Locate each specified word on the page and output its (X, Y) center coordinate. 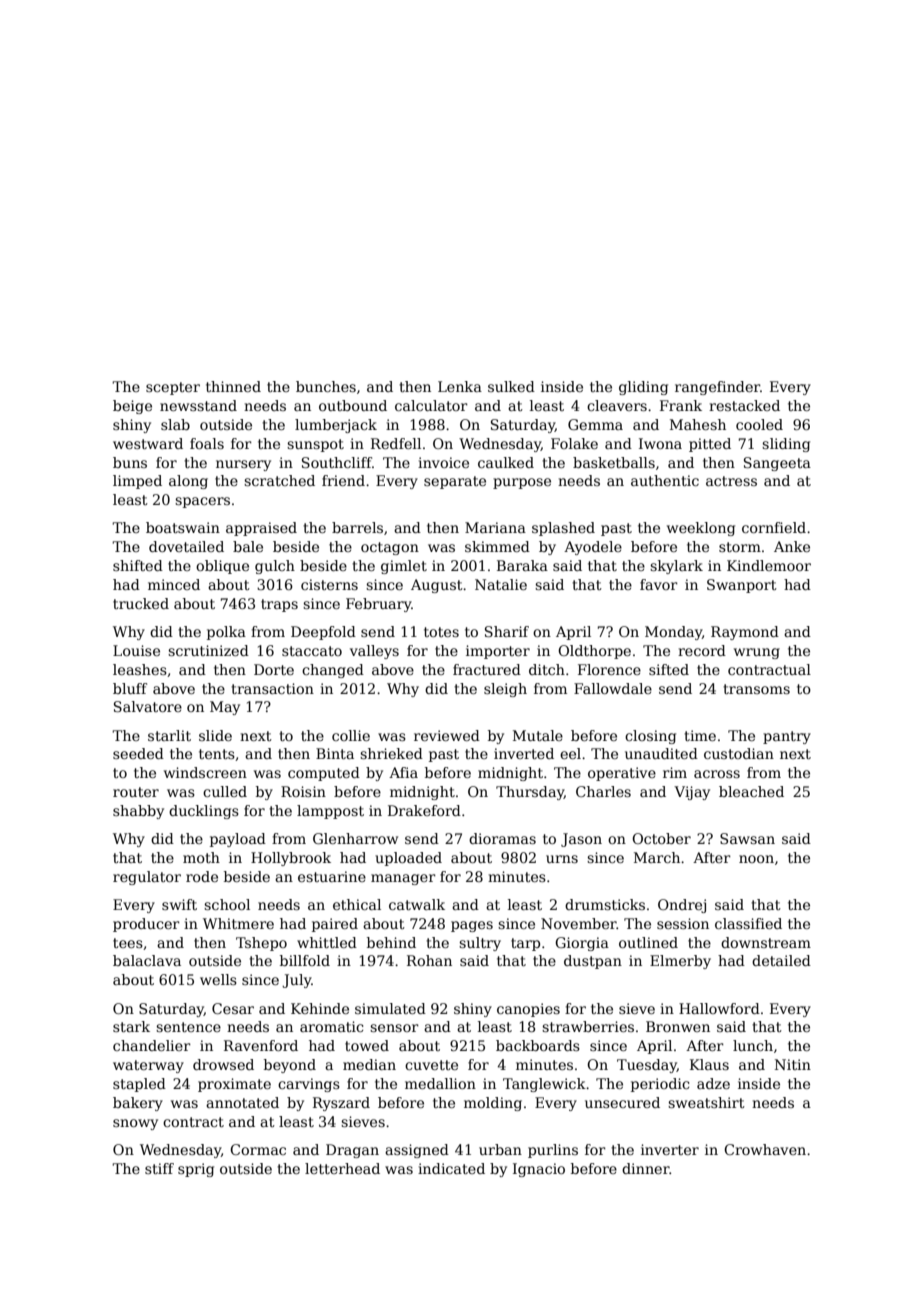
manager (403, 879)
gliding (643, 388)
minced (174, 584)
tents (217, 754)
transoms (756, 689)
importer (498, 652)
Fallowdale (613, 688)
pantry (787, 737)
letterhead (342, 1168)
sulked (511, 386)
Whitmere (238, 923)
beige (132, 407)
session (683, 923)
